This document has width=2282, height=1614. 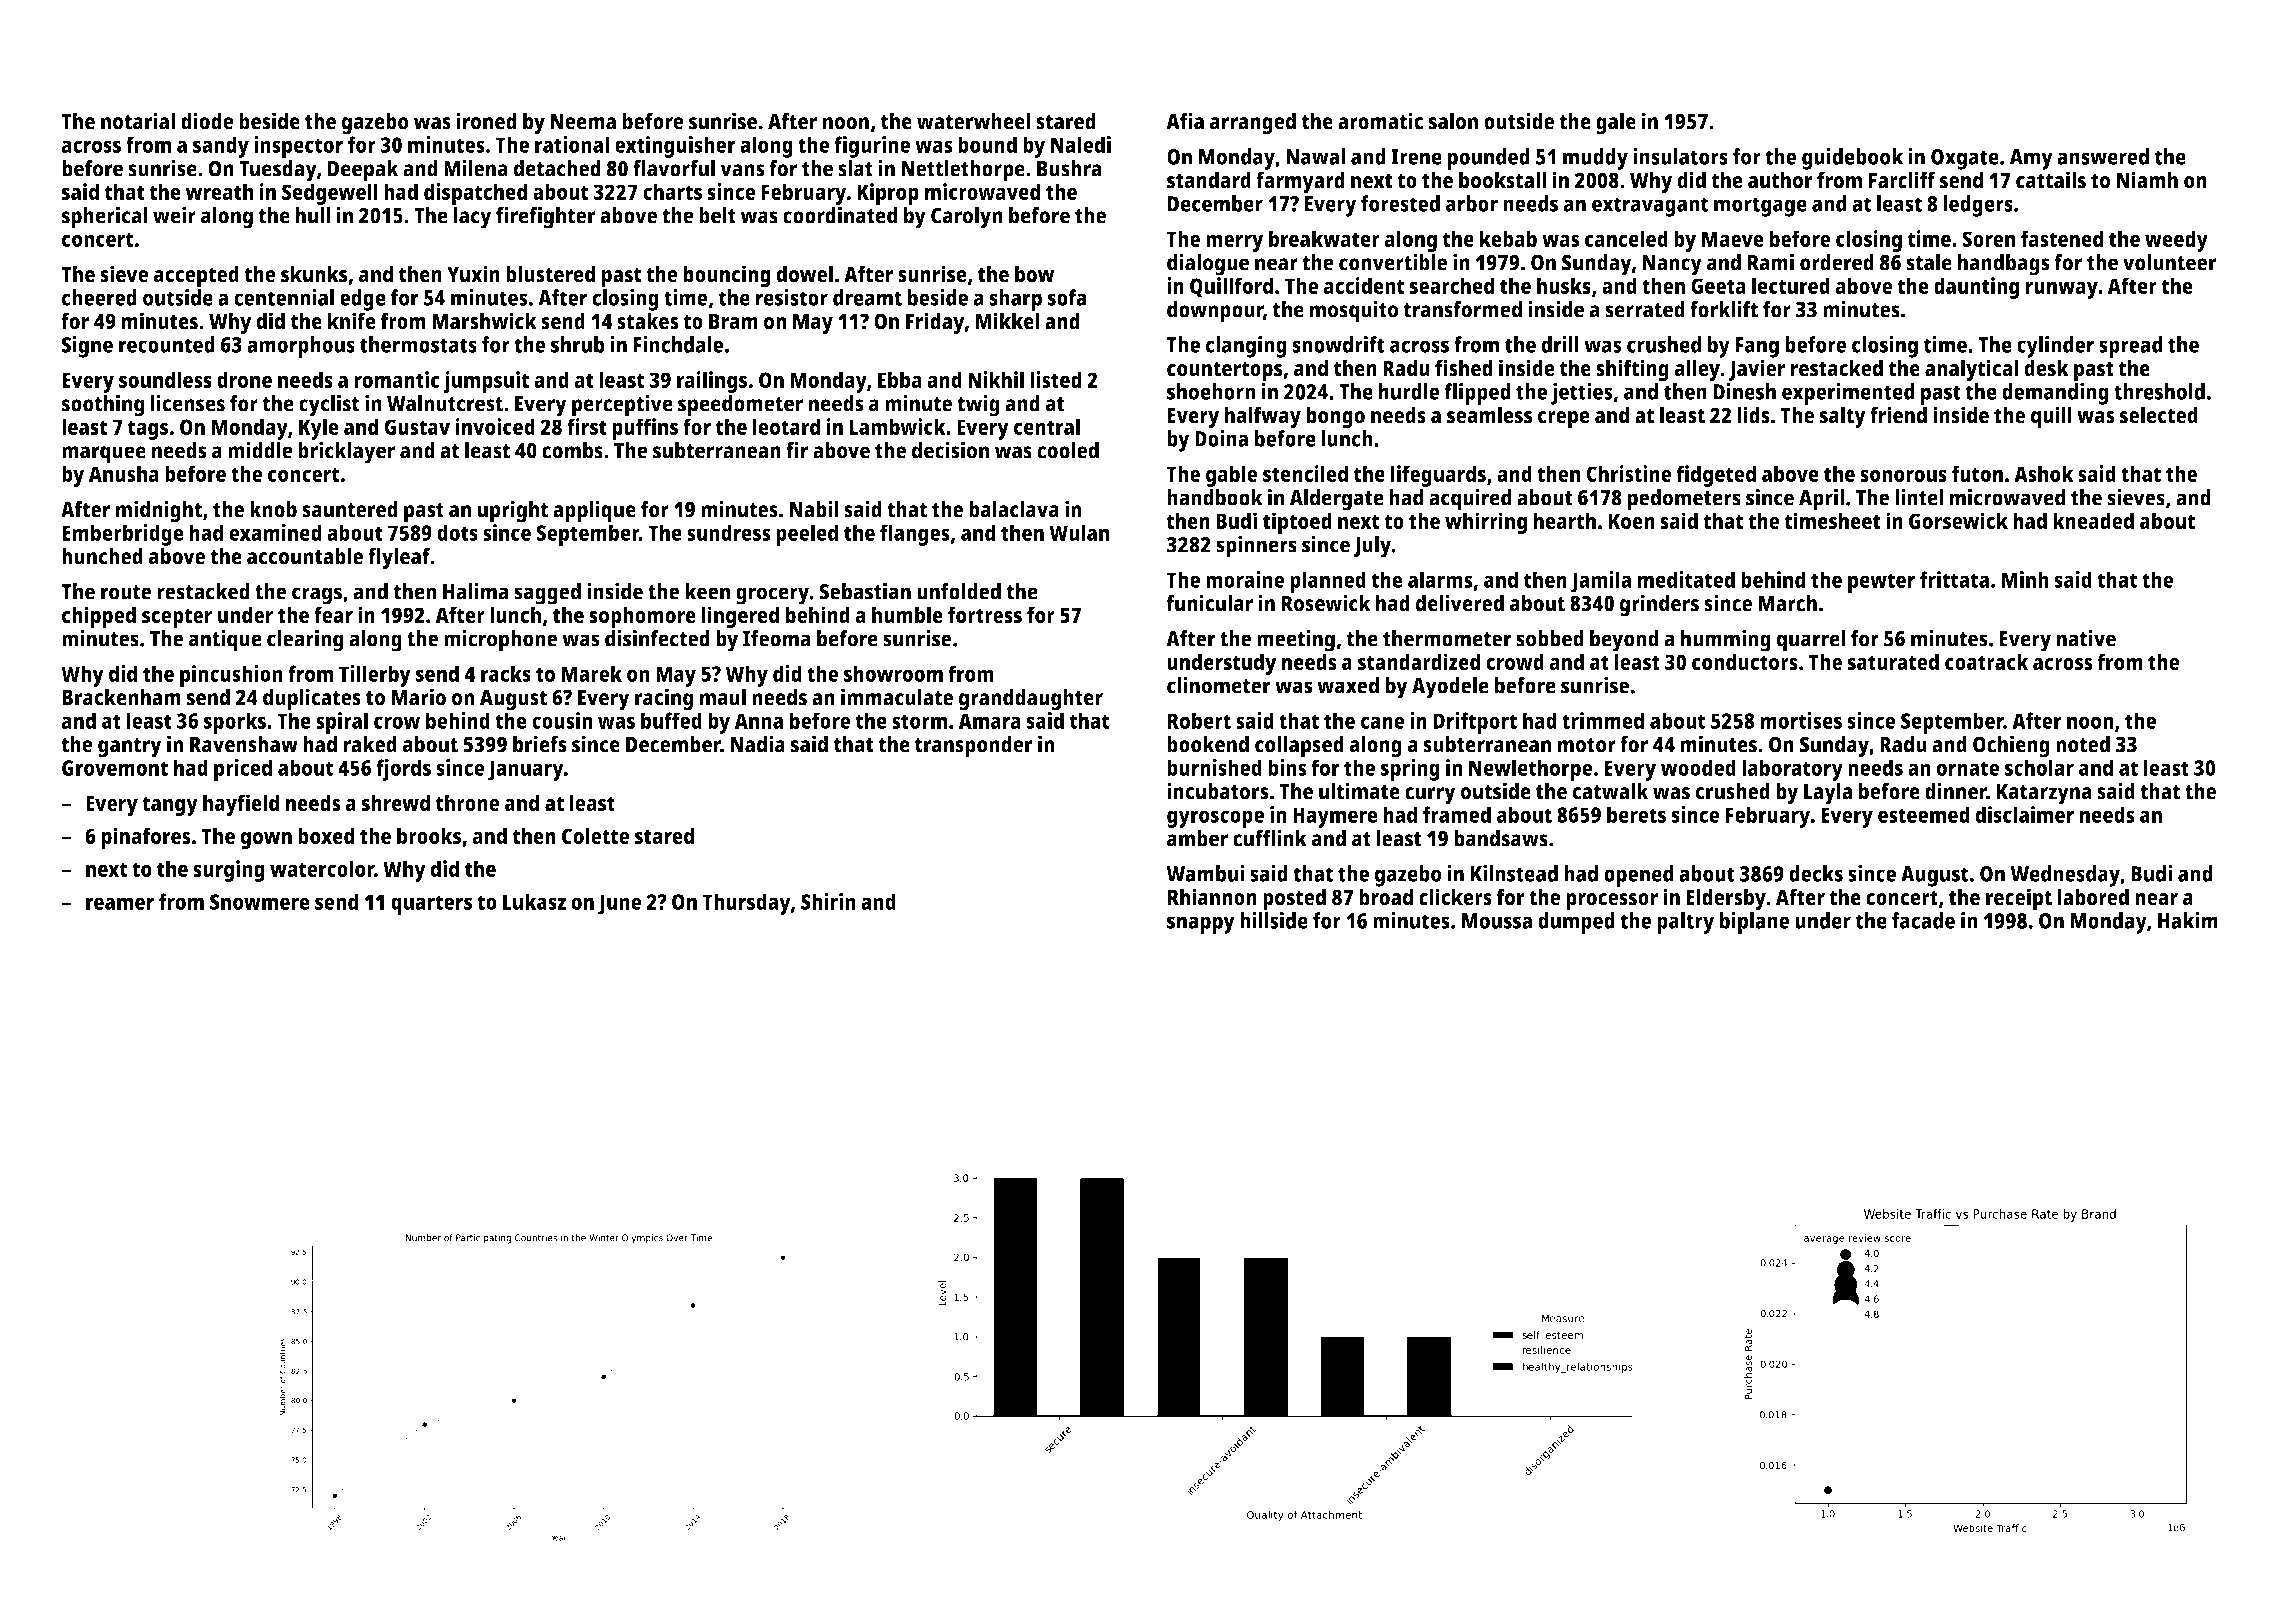 I want to click on kneaded, so click(x=2093, y=520).
